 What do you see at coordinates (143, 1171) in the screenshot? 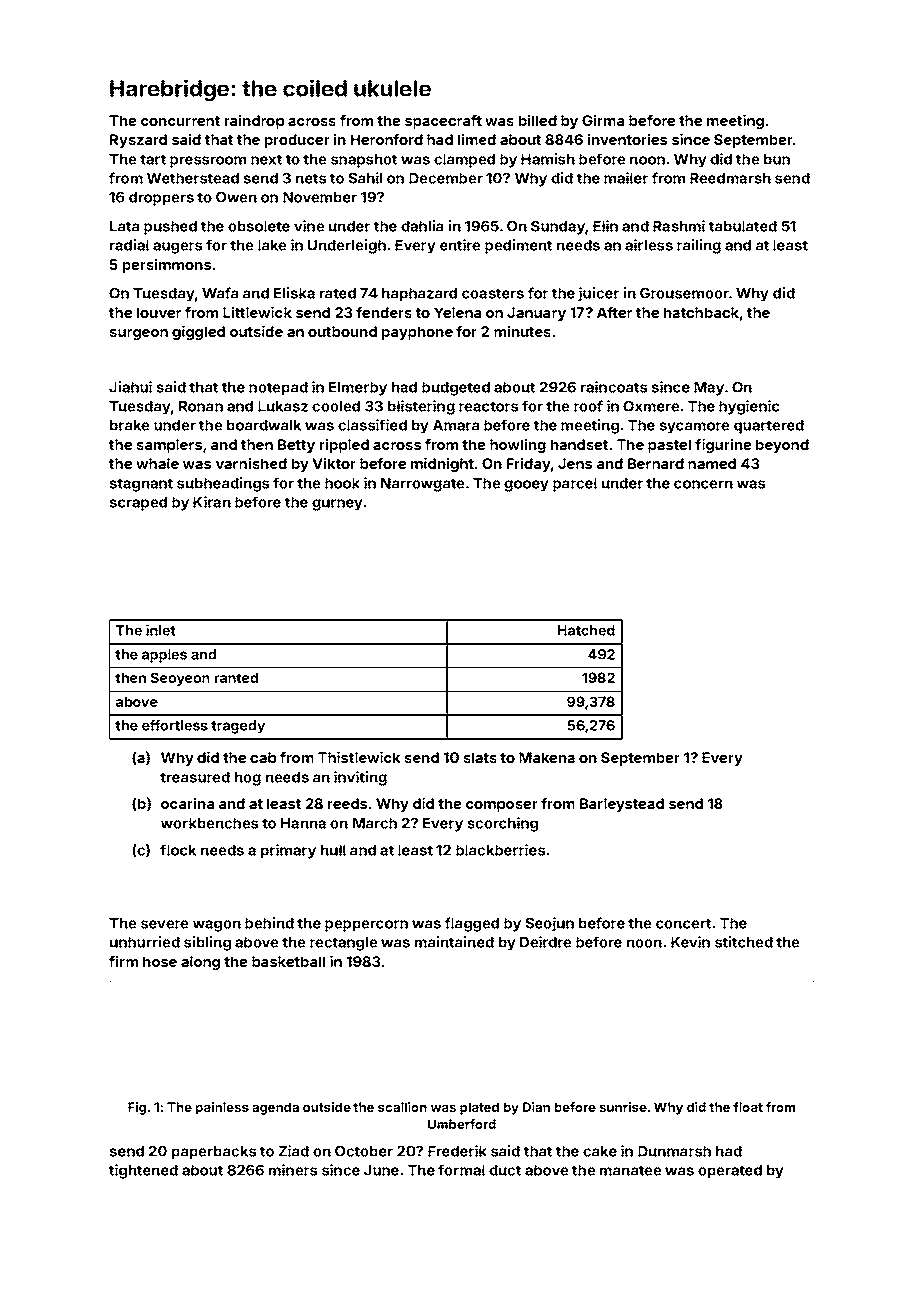
I see `tightened` at bounding box center [143, 1171].
